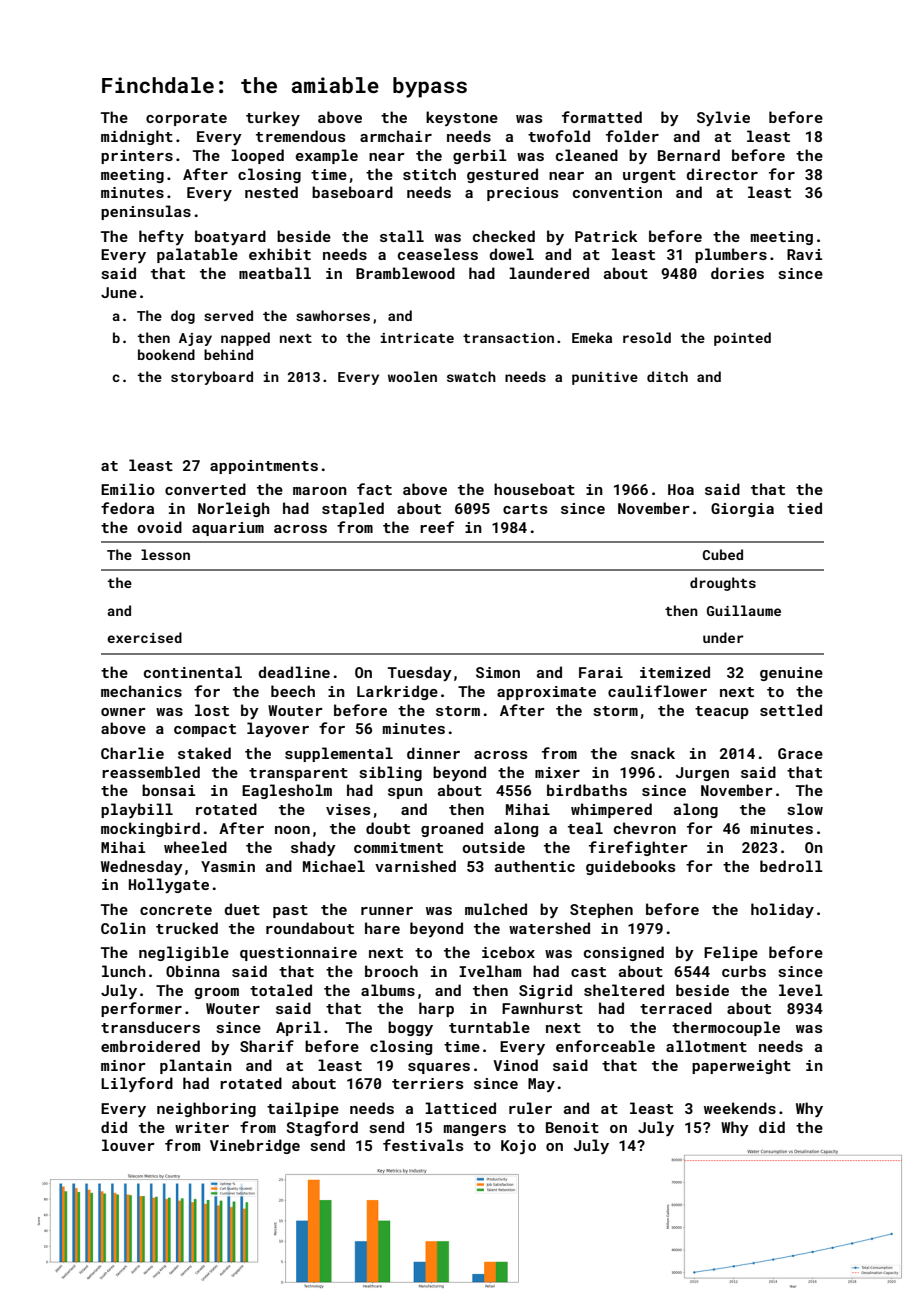  What do you see at coordinates (429, 174) in the screenshot?
I see `stitch` at bounding box center [429, 174].
